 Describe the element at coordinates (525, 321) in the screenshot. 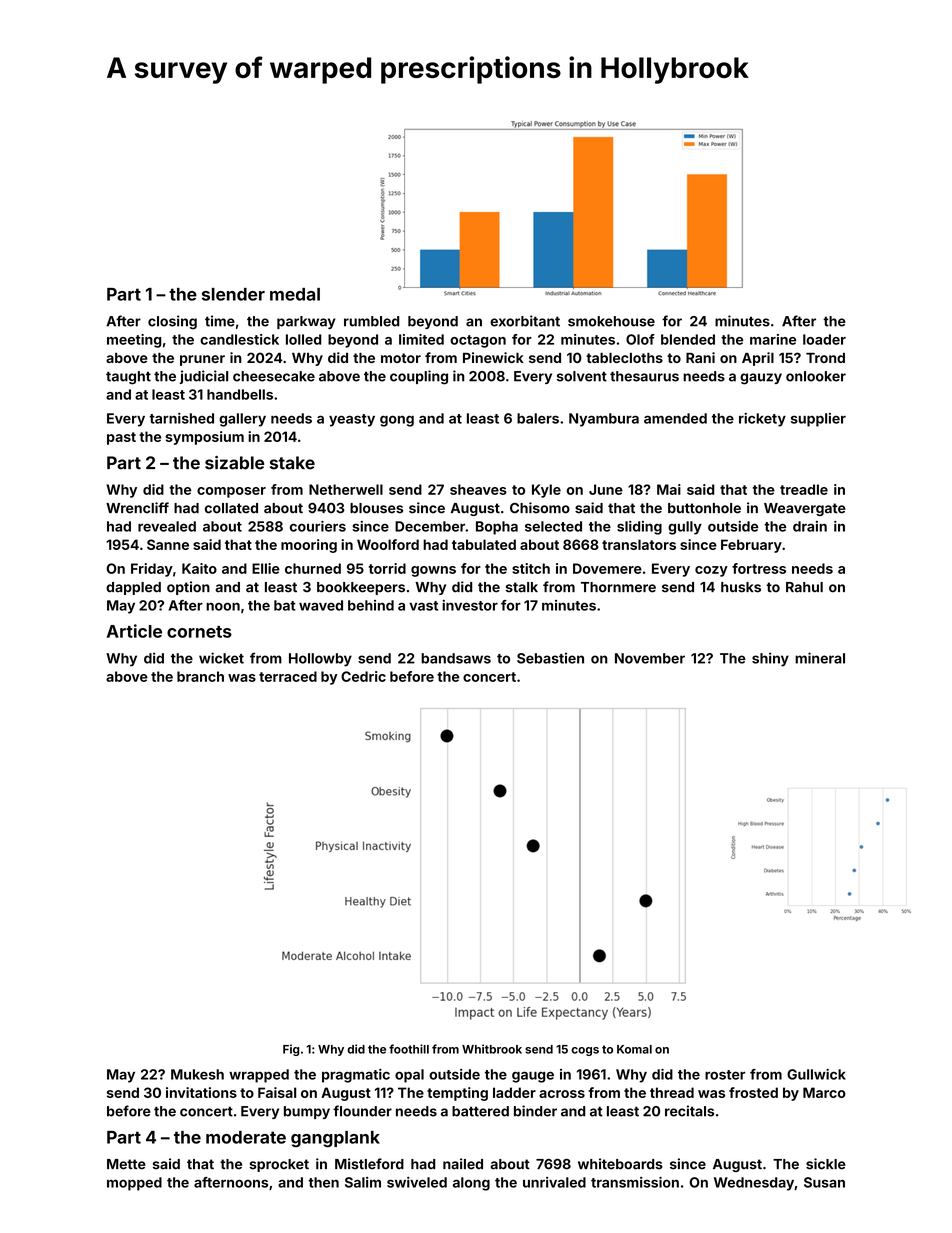

I see `exorbitant` at that location.
